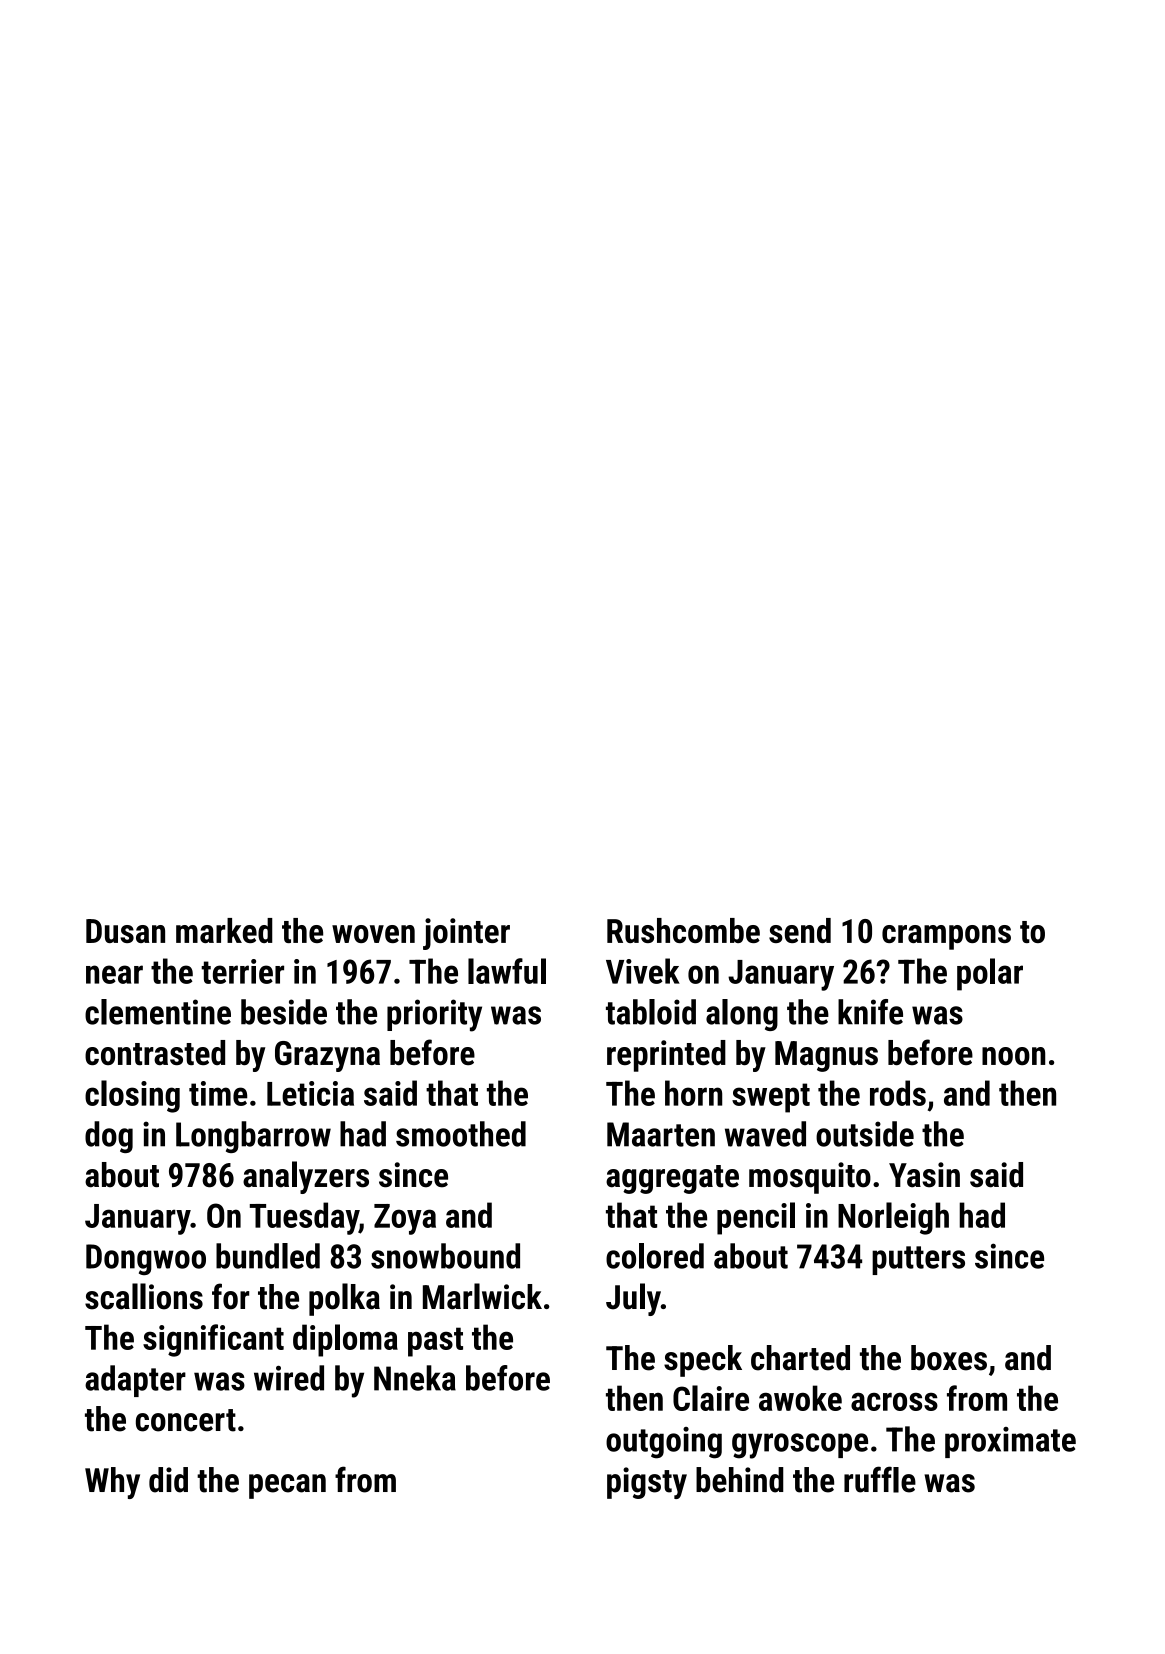 This image has height=1654, width=1165. What do you see at coordinates (683, 930) in the image?
I see `Rushcombe` at bounding box center [683, 930].
